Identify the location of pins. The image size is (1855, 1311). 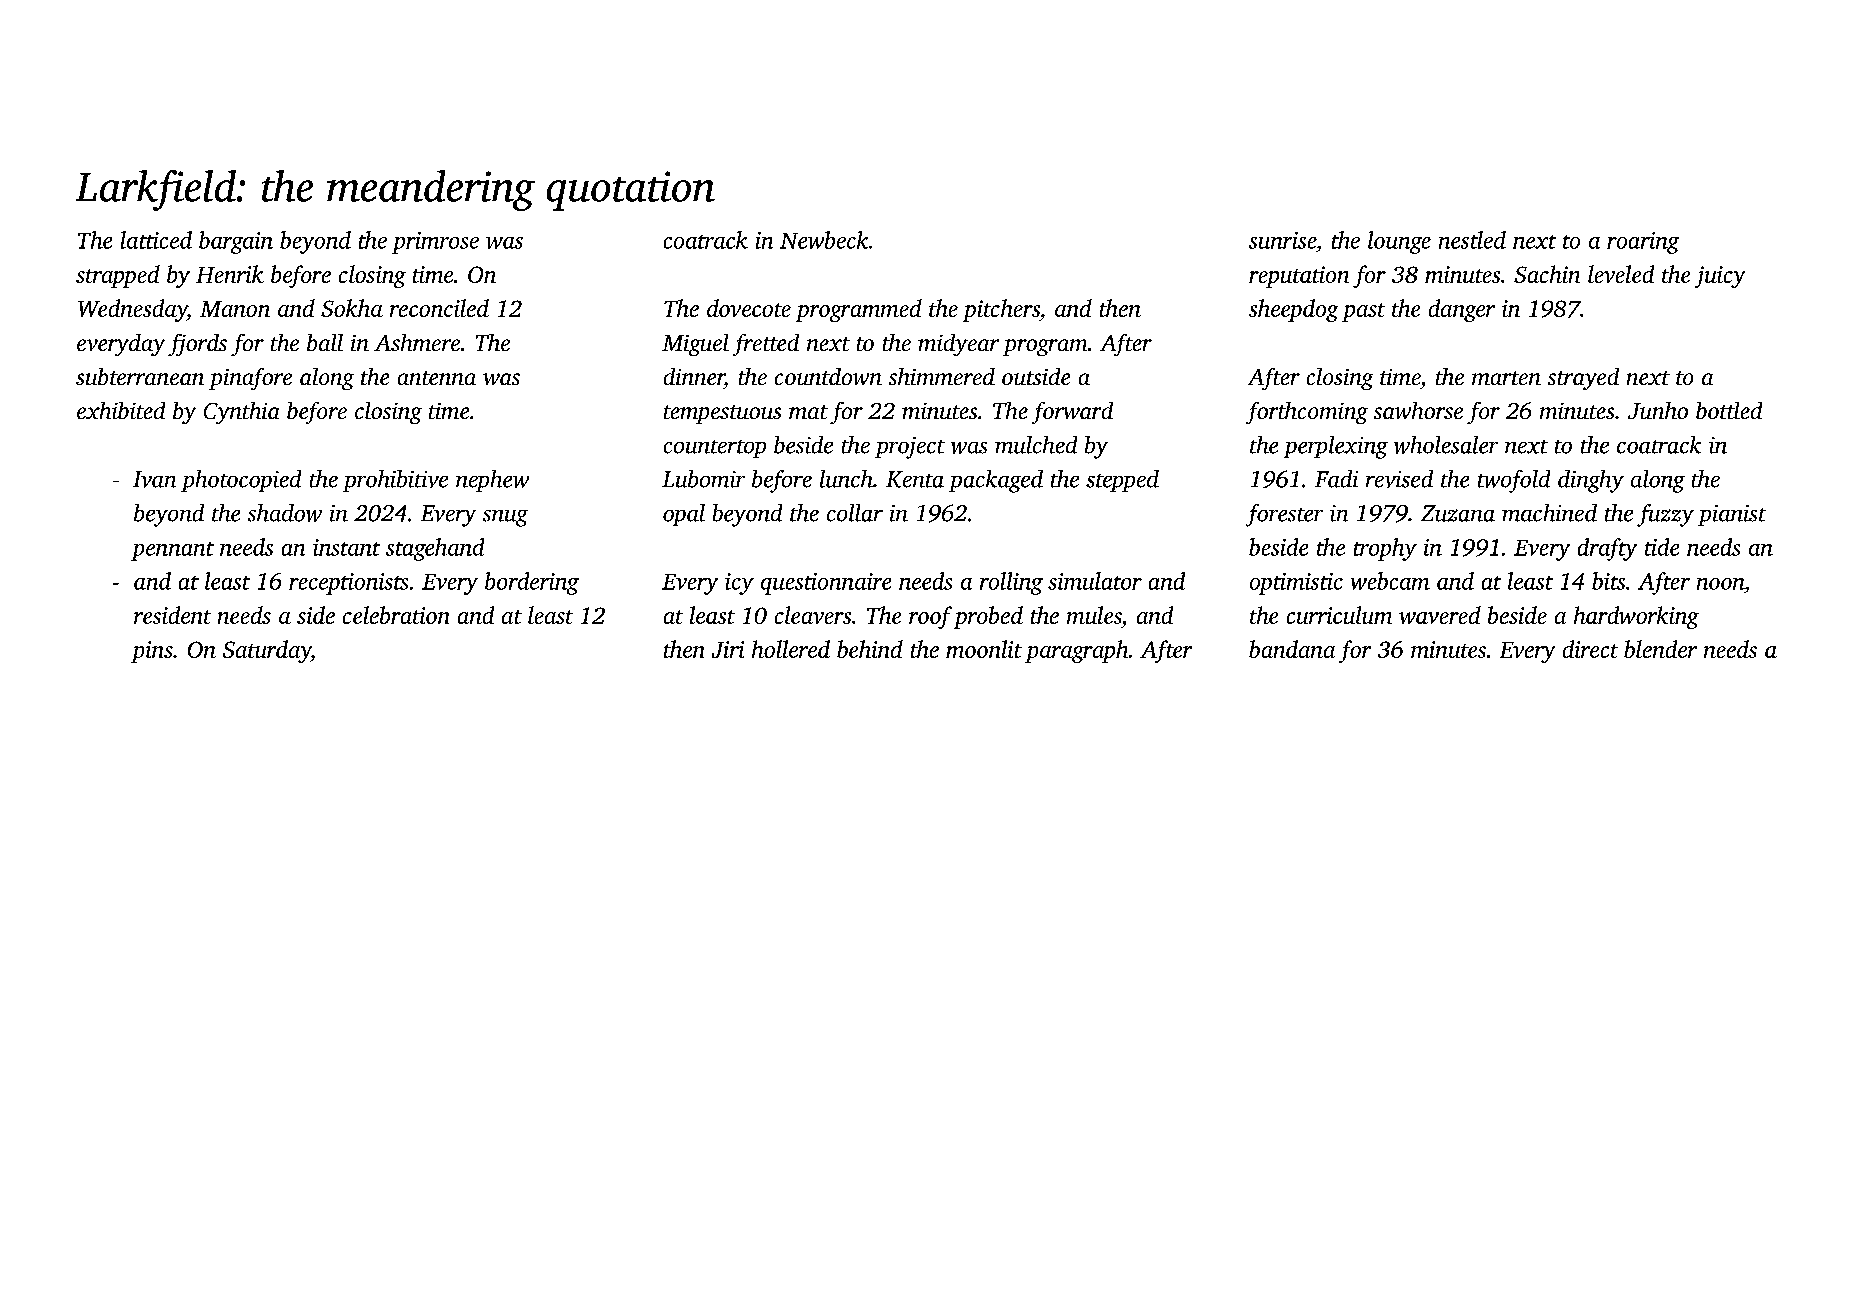
(152, 652).
